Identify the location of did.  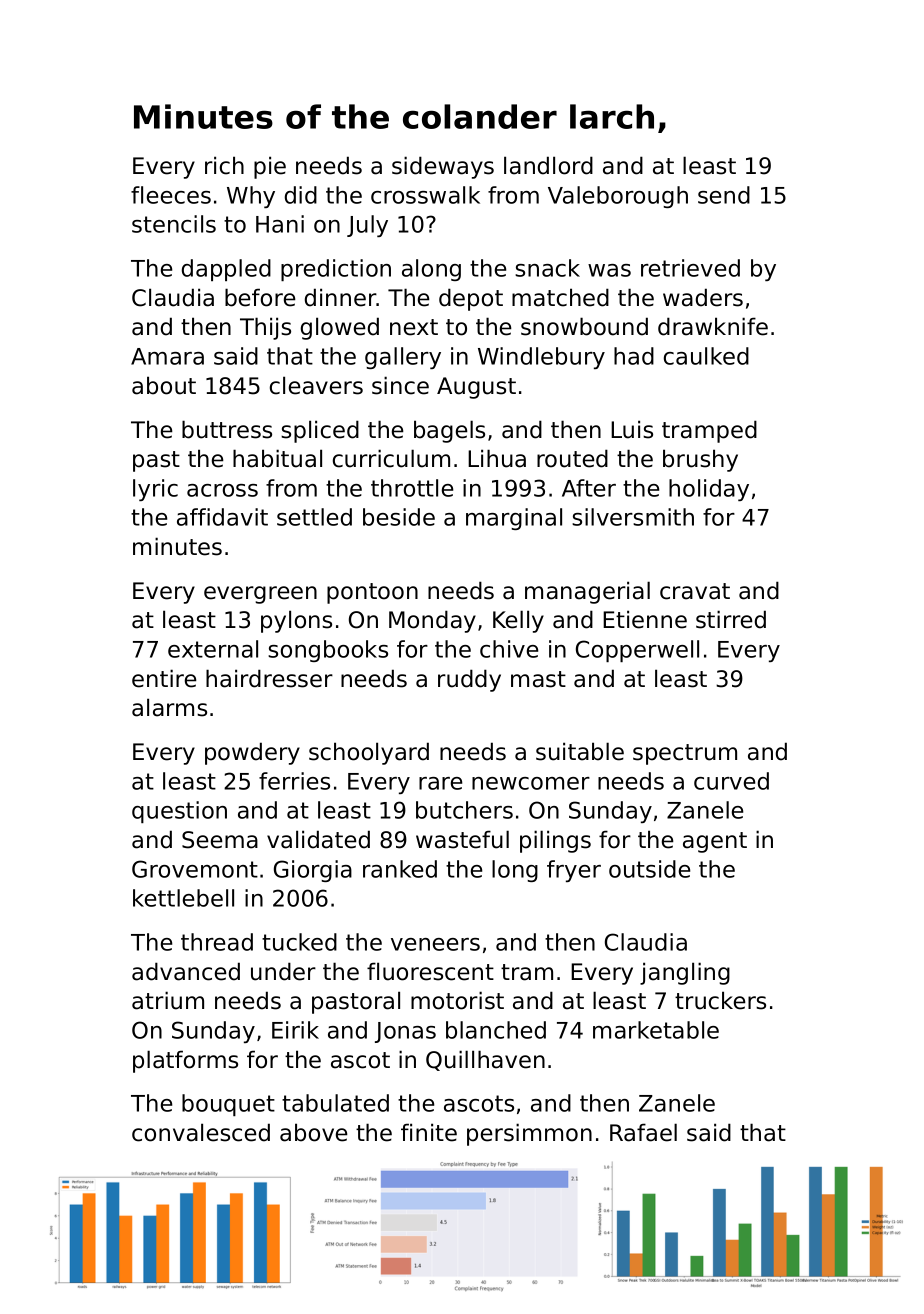
(301, 195).
